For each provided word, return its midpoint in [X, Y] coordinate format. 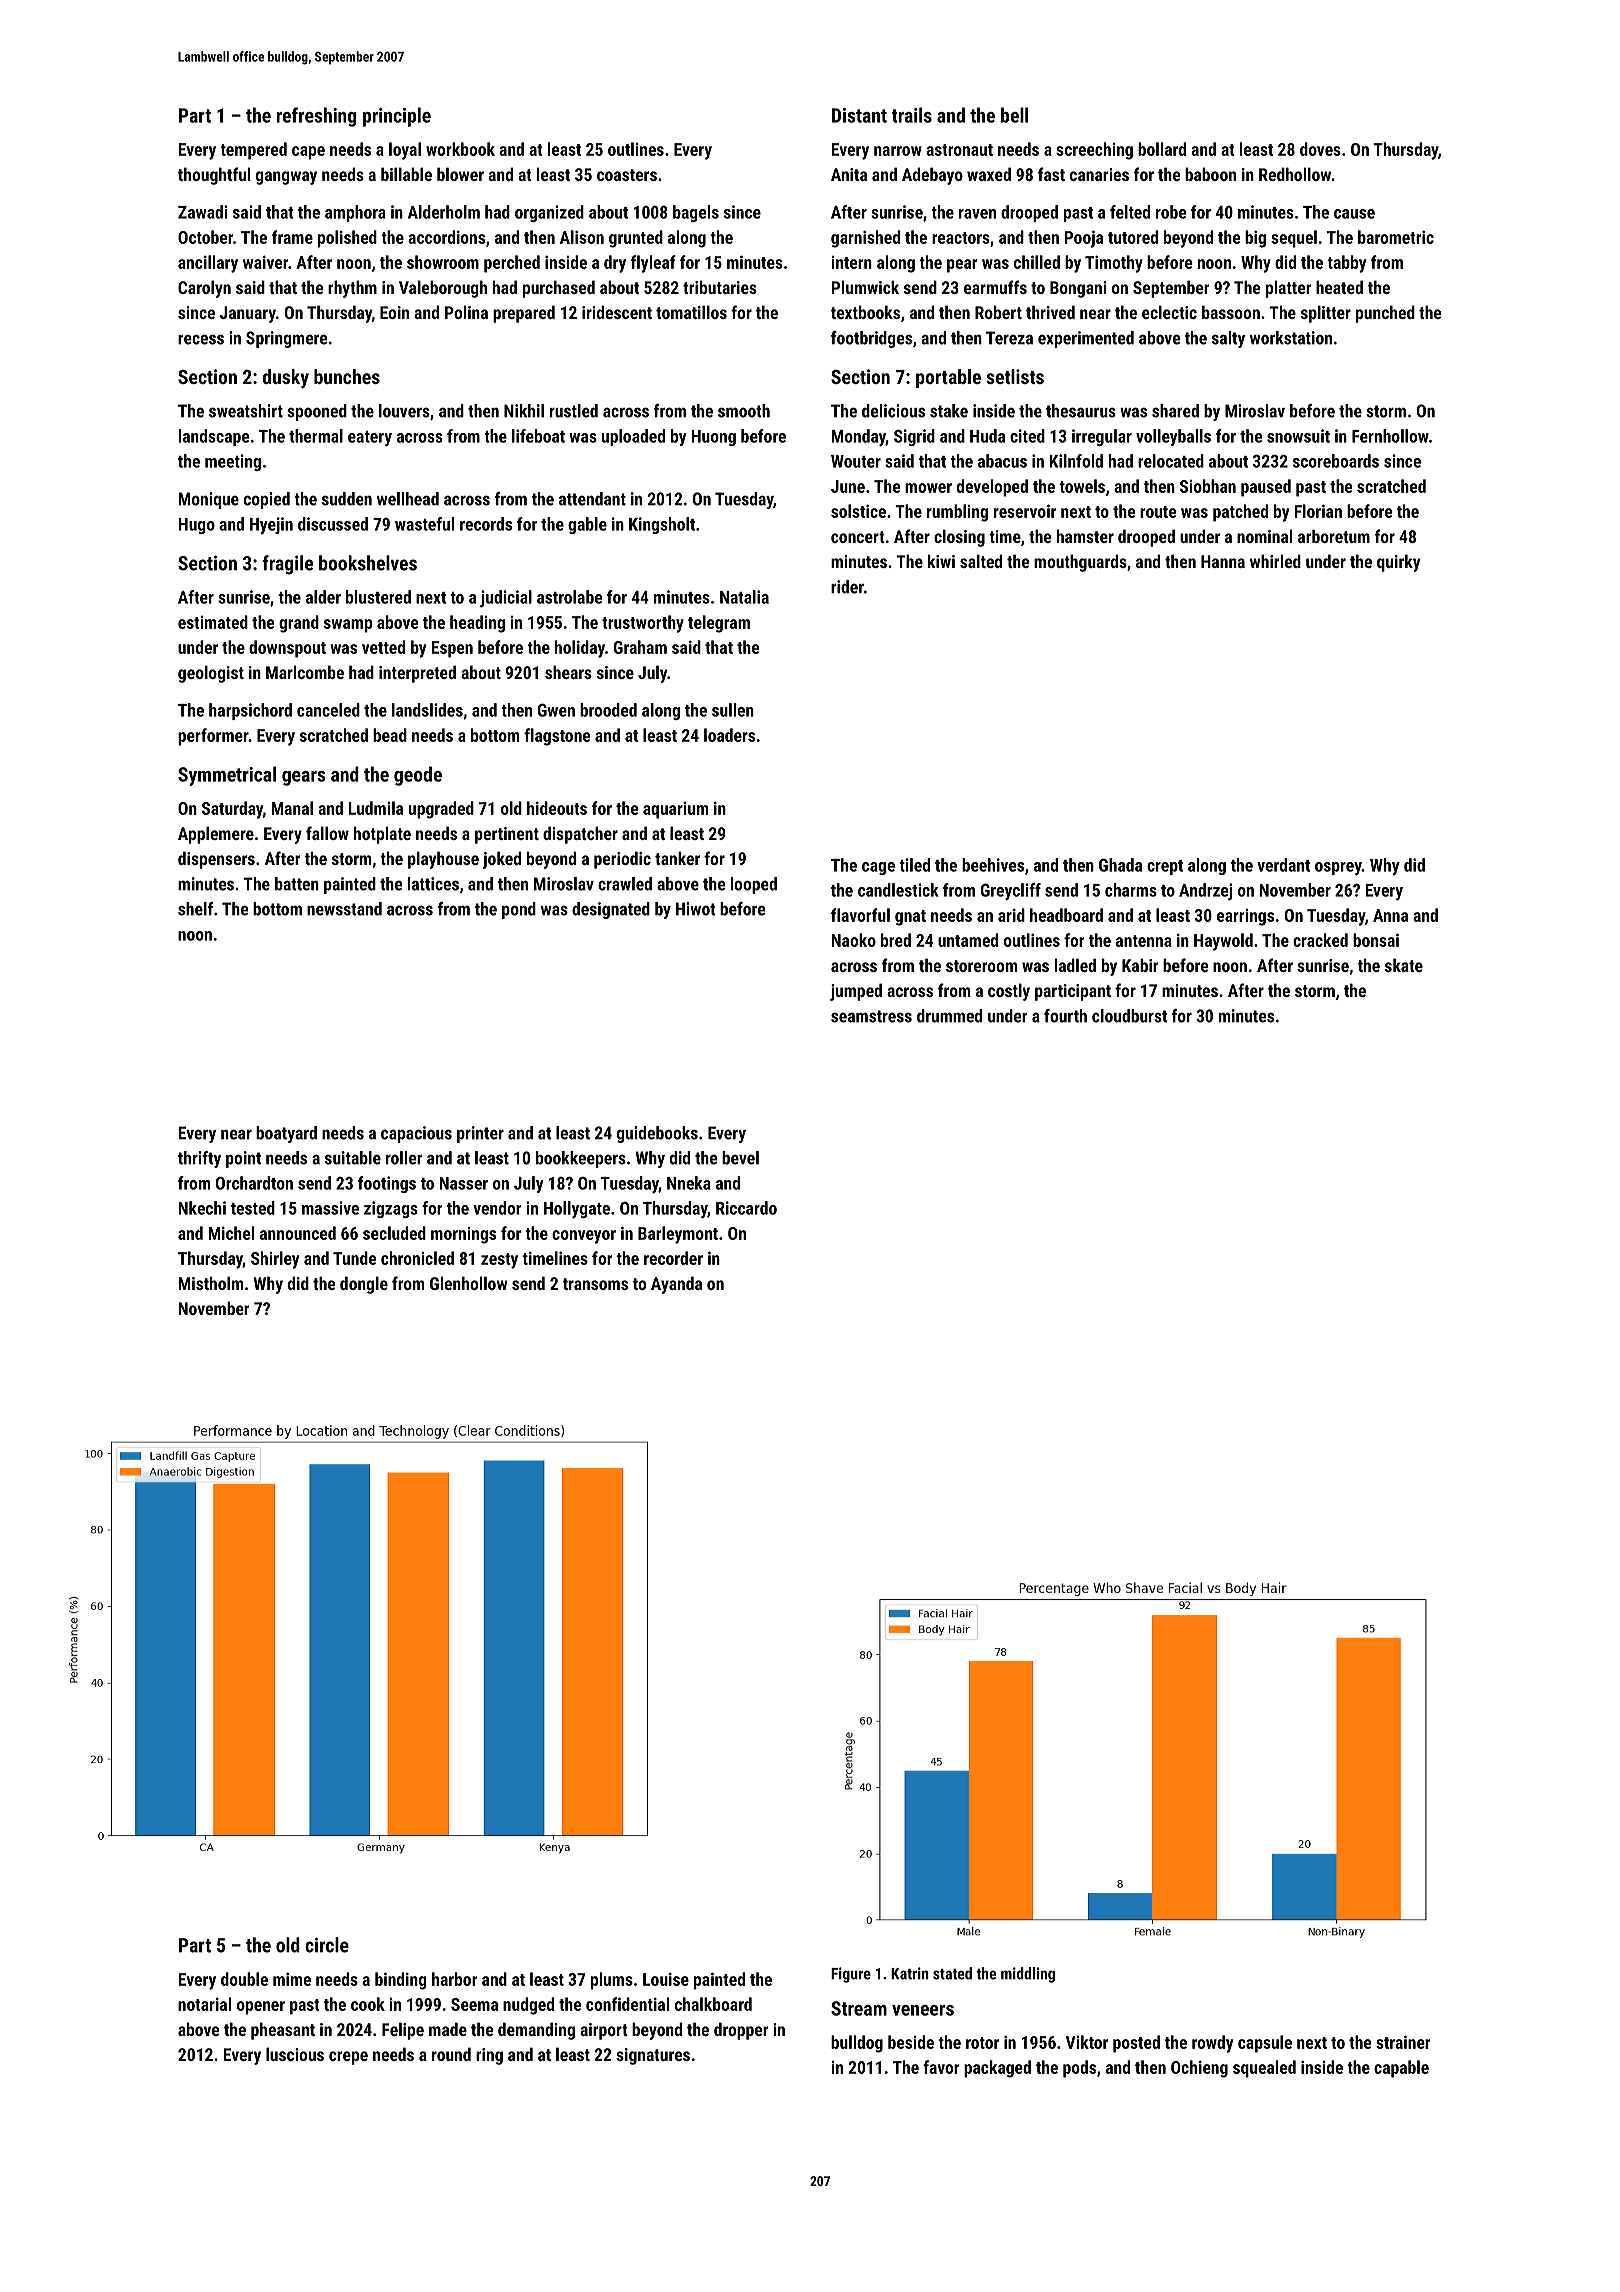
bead [390, 735]
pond [519, 910]
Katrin [910, 1973]
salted [981, 561]
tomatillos [691, 312]
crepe [348, 2058]
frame [292, 237]
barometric [1396, 237]
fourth [1065, 1016]
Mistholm [211, 1283]
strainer [1403, 2042]
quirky [1398, 563]
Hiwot [696, 909]
